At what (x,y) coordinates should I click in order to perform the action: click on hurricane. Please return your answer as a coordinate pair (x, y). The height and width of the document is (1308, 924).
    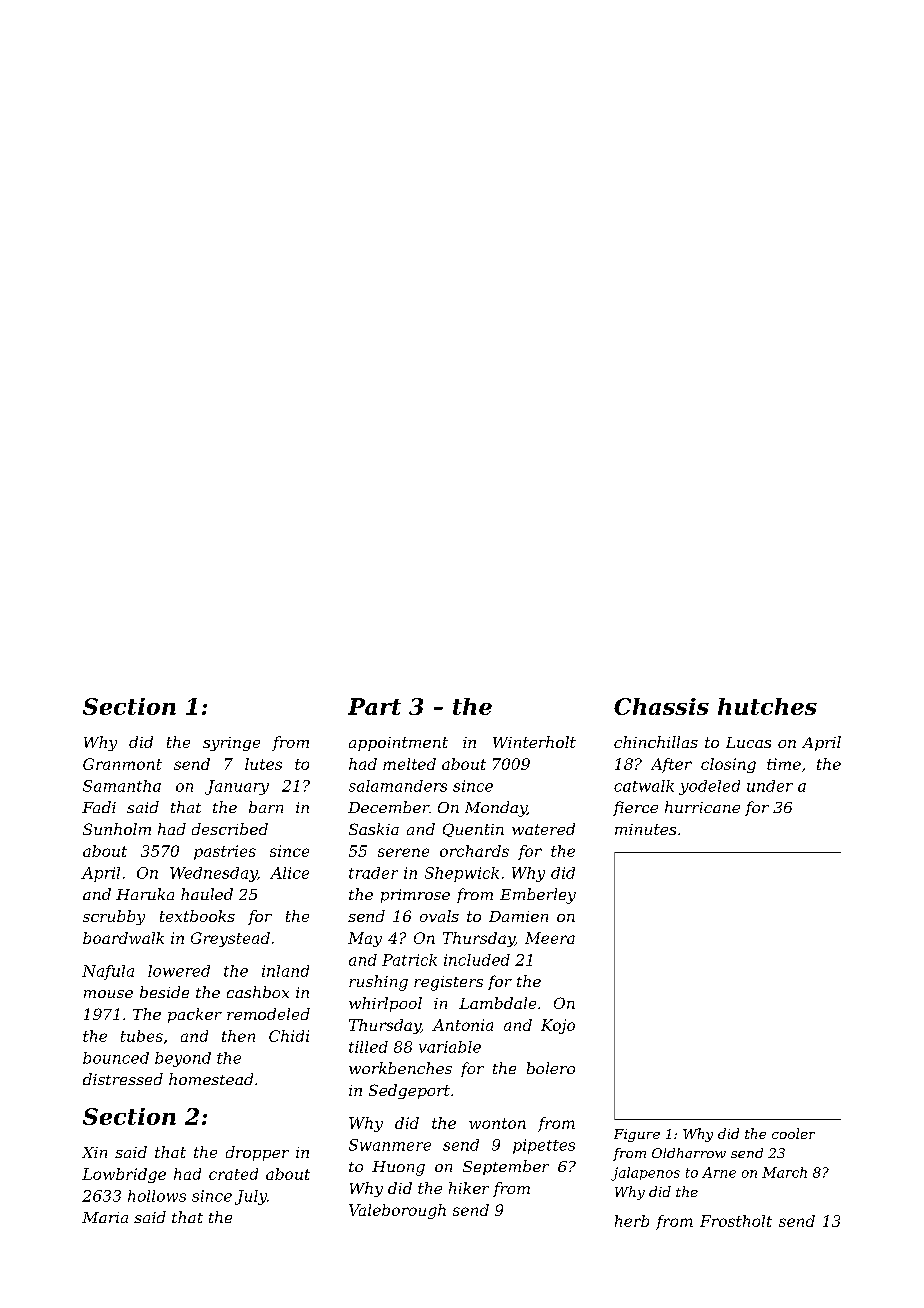
    Looking at the image, I should click on (702, 807).
